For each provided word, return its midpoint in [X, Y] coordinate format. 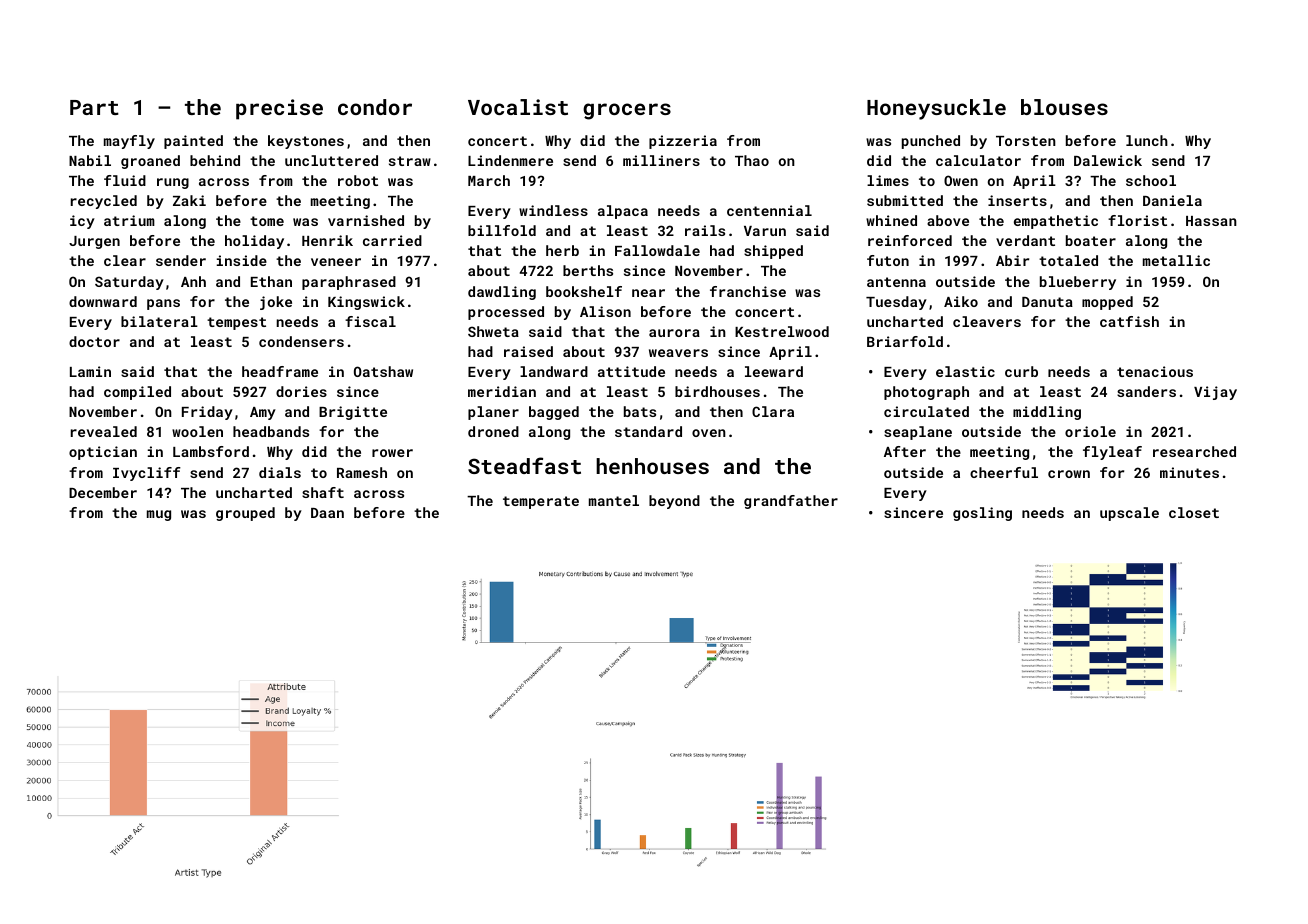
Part [94, 107]
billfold [502, 230]
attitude [631, 371]
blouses [1064, 107]
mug [159, 515]
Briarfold [905, 341]
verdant [1025, 240]
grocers [627, 111]
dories [301, 391]
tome [267, 221]
